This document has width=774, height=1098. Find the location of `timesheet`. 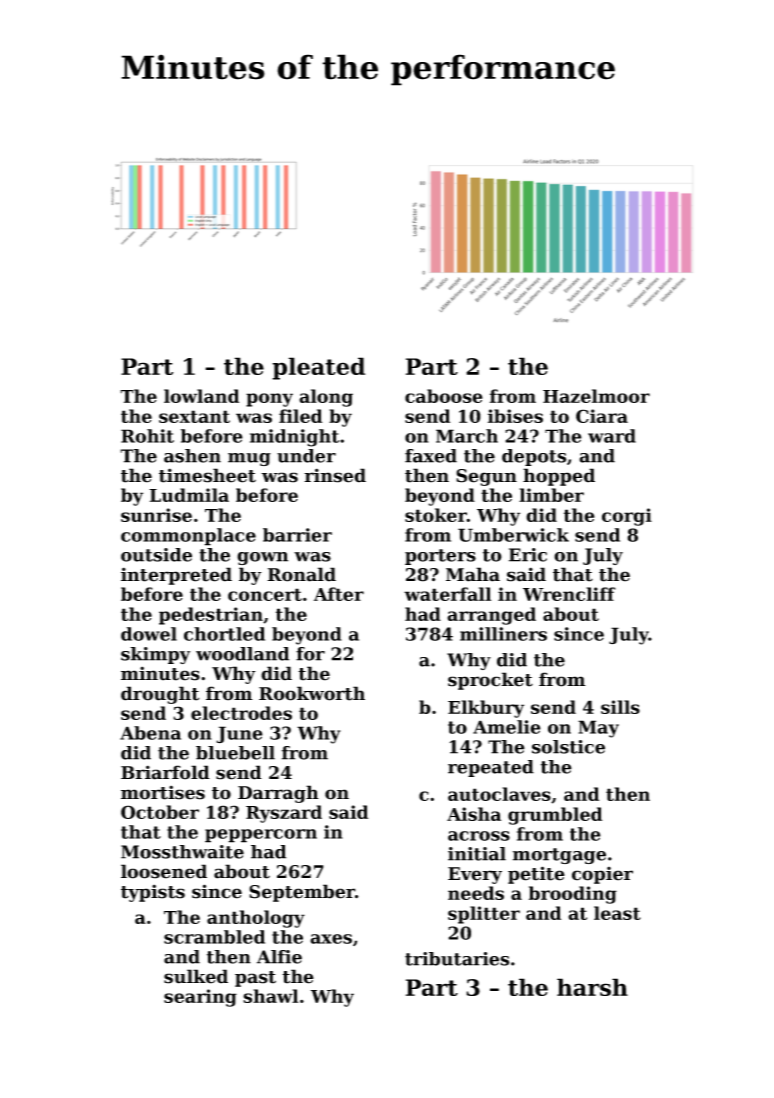

timesheet is located at coordinates (207, 475).
